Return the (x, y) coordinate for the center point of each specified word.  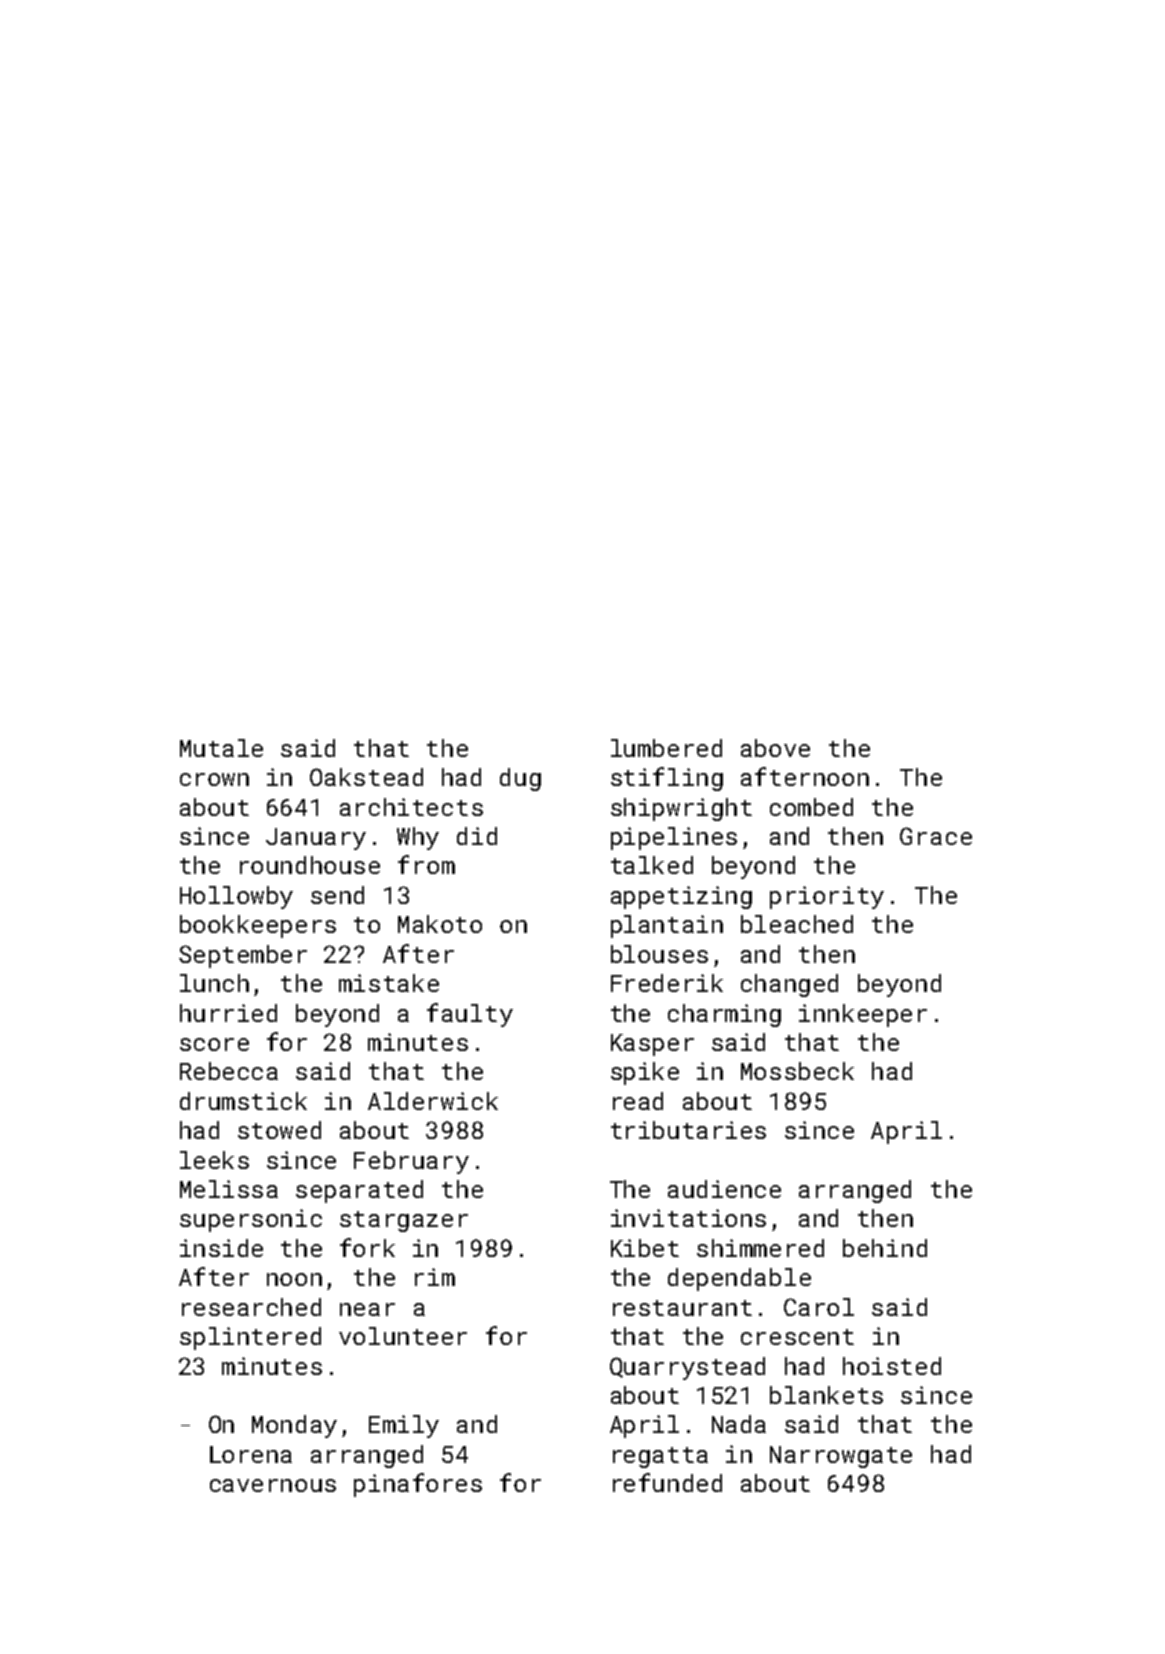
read (638, 1101)
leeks (214, 1160)
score (214, 1044)
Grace (936, 836)
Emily (404, 1426)
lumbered (666, 748)
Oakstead (366, 777)
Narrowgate (841, 1457)
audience (724, 1189)
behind (885, 1248)
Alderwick (433, 1101)
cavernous (273, 1485)
